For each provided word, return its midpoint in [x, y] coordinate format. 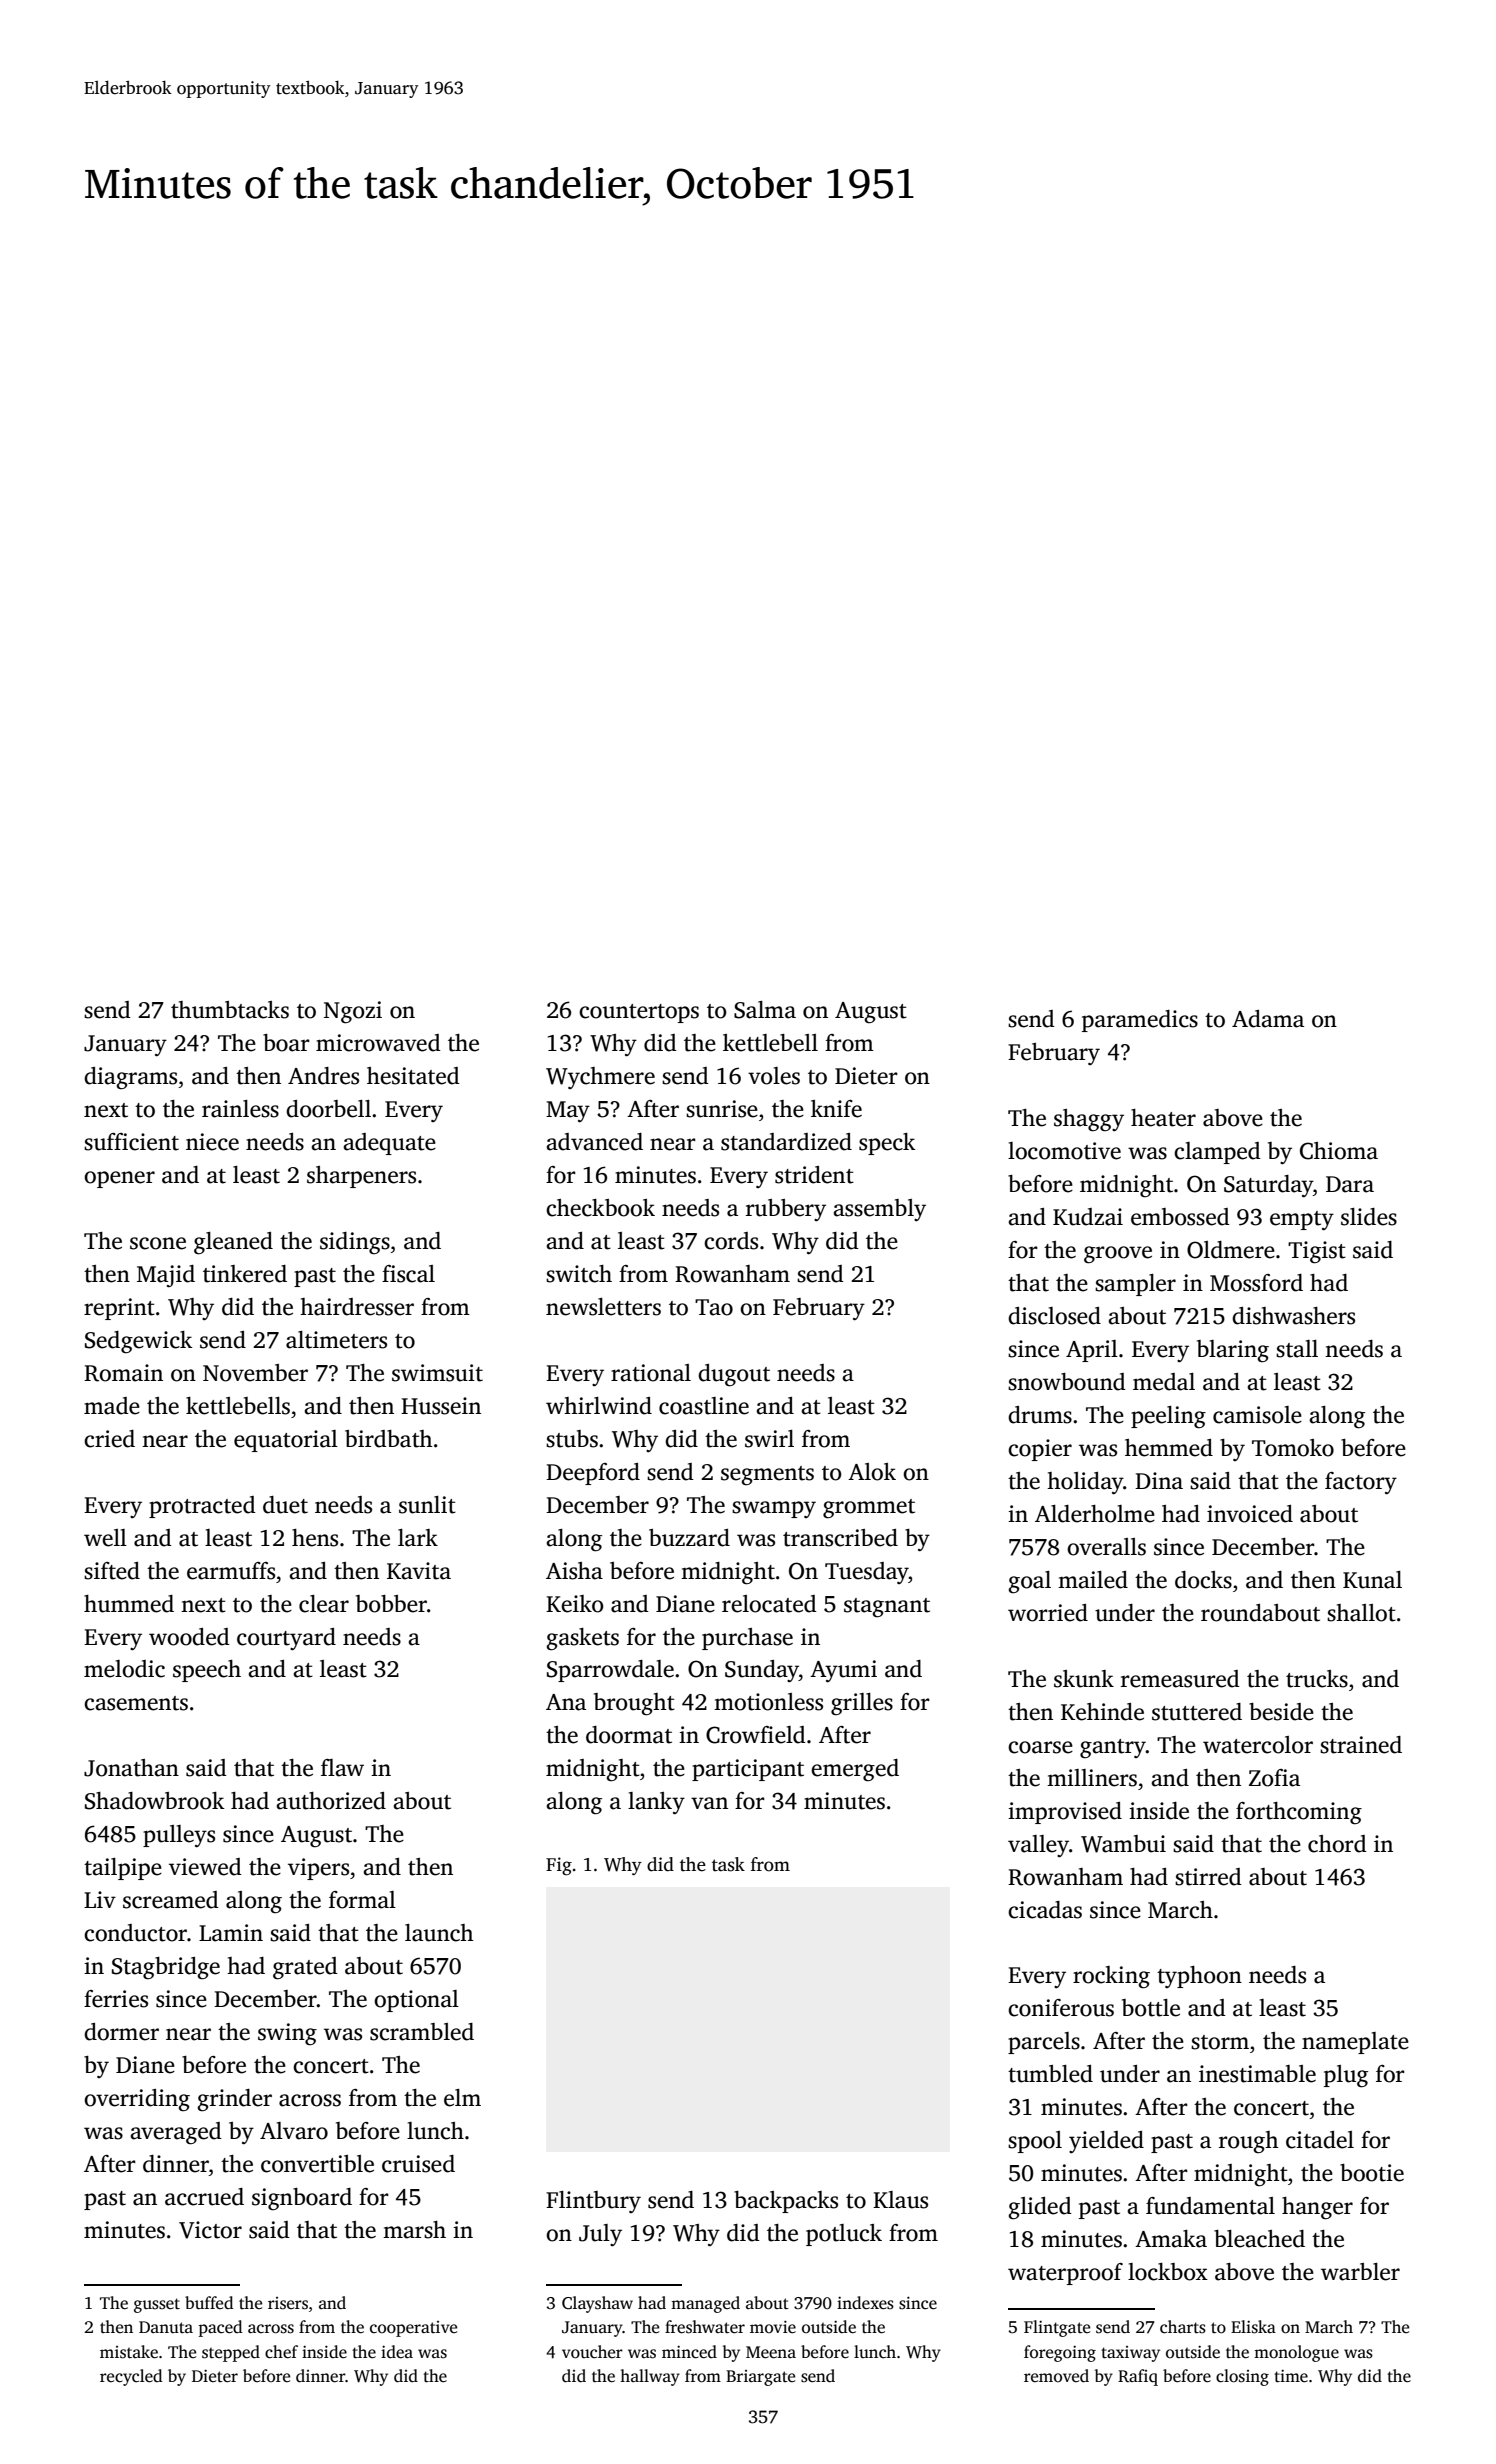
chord [1337, 1844]
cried [109, 1439]
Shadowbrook [155, 1801]
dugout [734, 1375]
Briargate [760, 2378]
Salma [765, 1010]
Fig [559, 1866]
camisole [1257, 1415]
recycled [131, 2377]
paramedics [1140, 1021]
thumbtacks [230, 1010]
